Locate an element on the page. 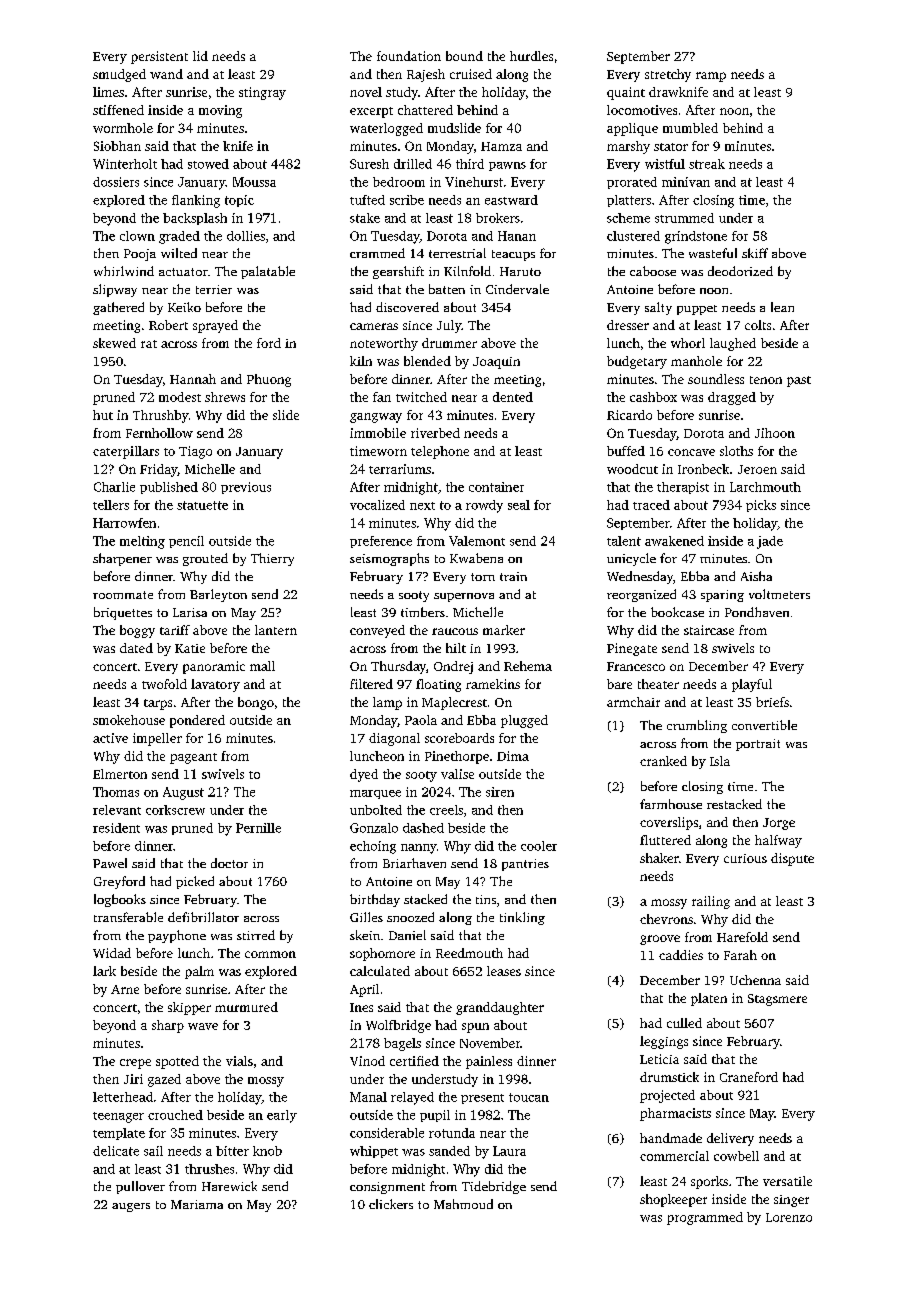  clickers is located at coordinates (391, 1204).
